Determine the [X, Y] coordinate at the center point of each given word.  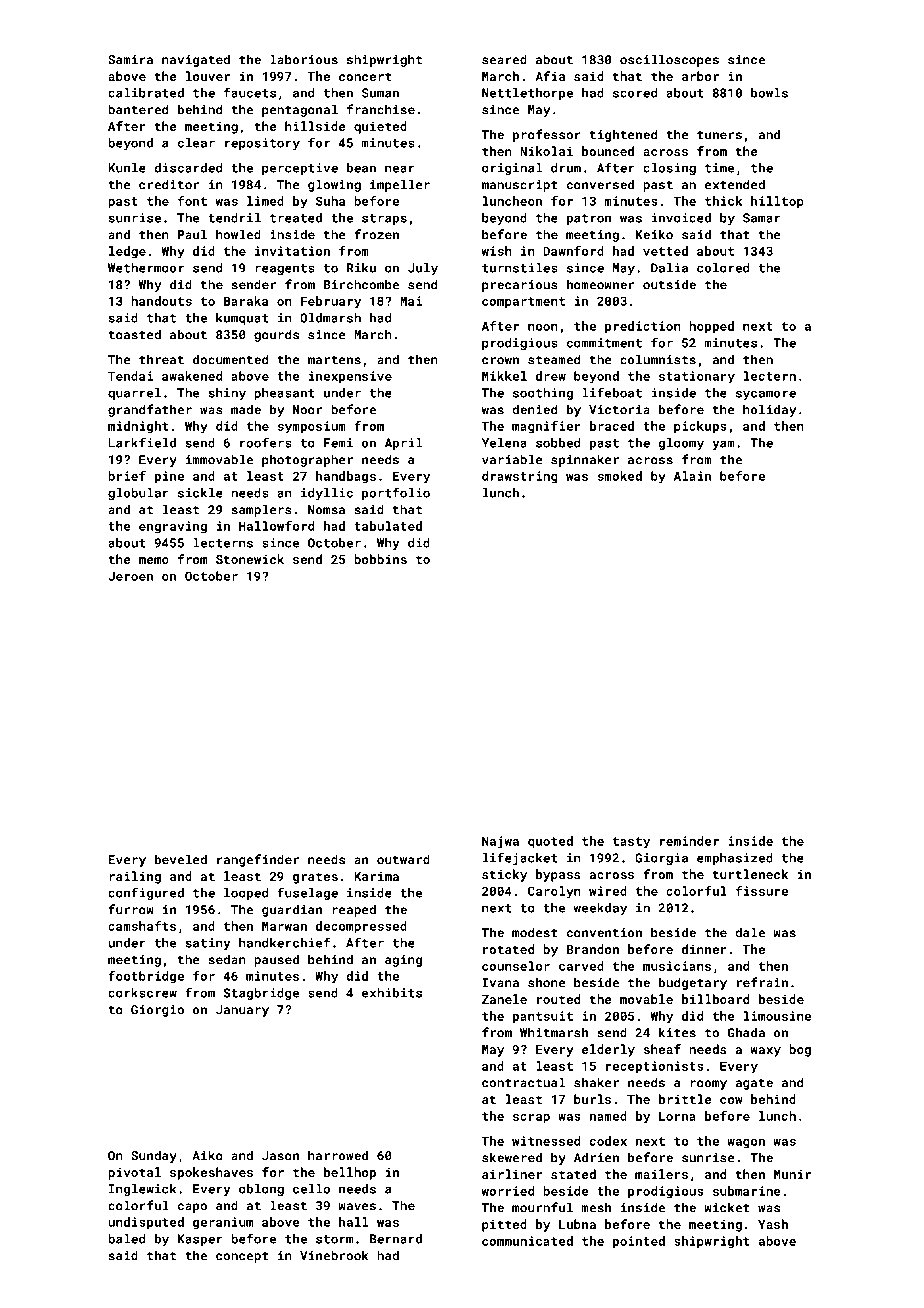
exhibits [392, 993]
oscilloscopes [669, 60]
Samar [761, 218]
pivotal [134, 1173]
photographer [307, 460]
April [403, 444]
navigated [196, 60]
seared [504, 59]
